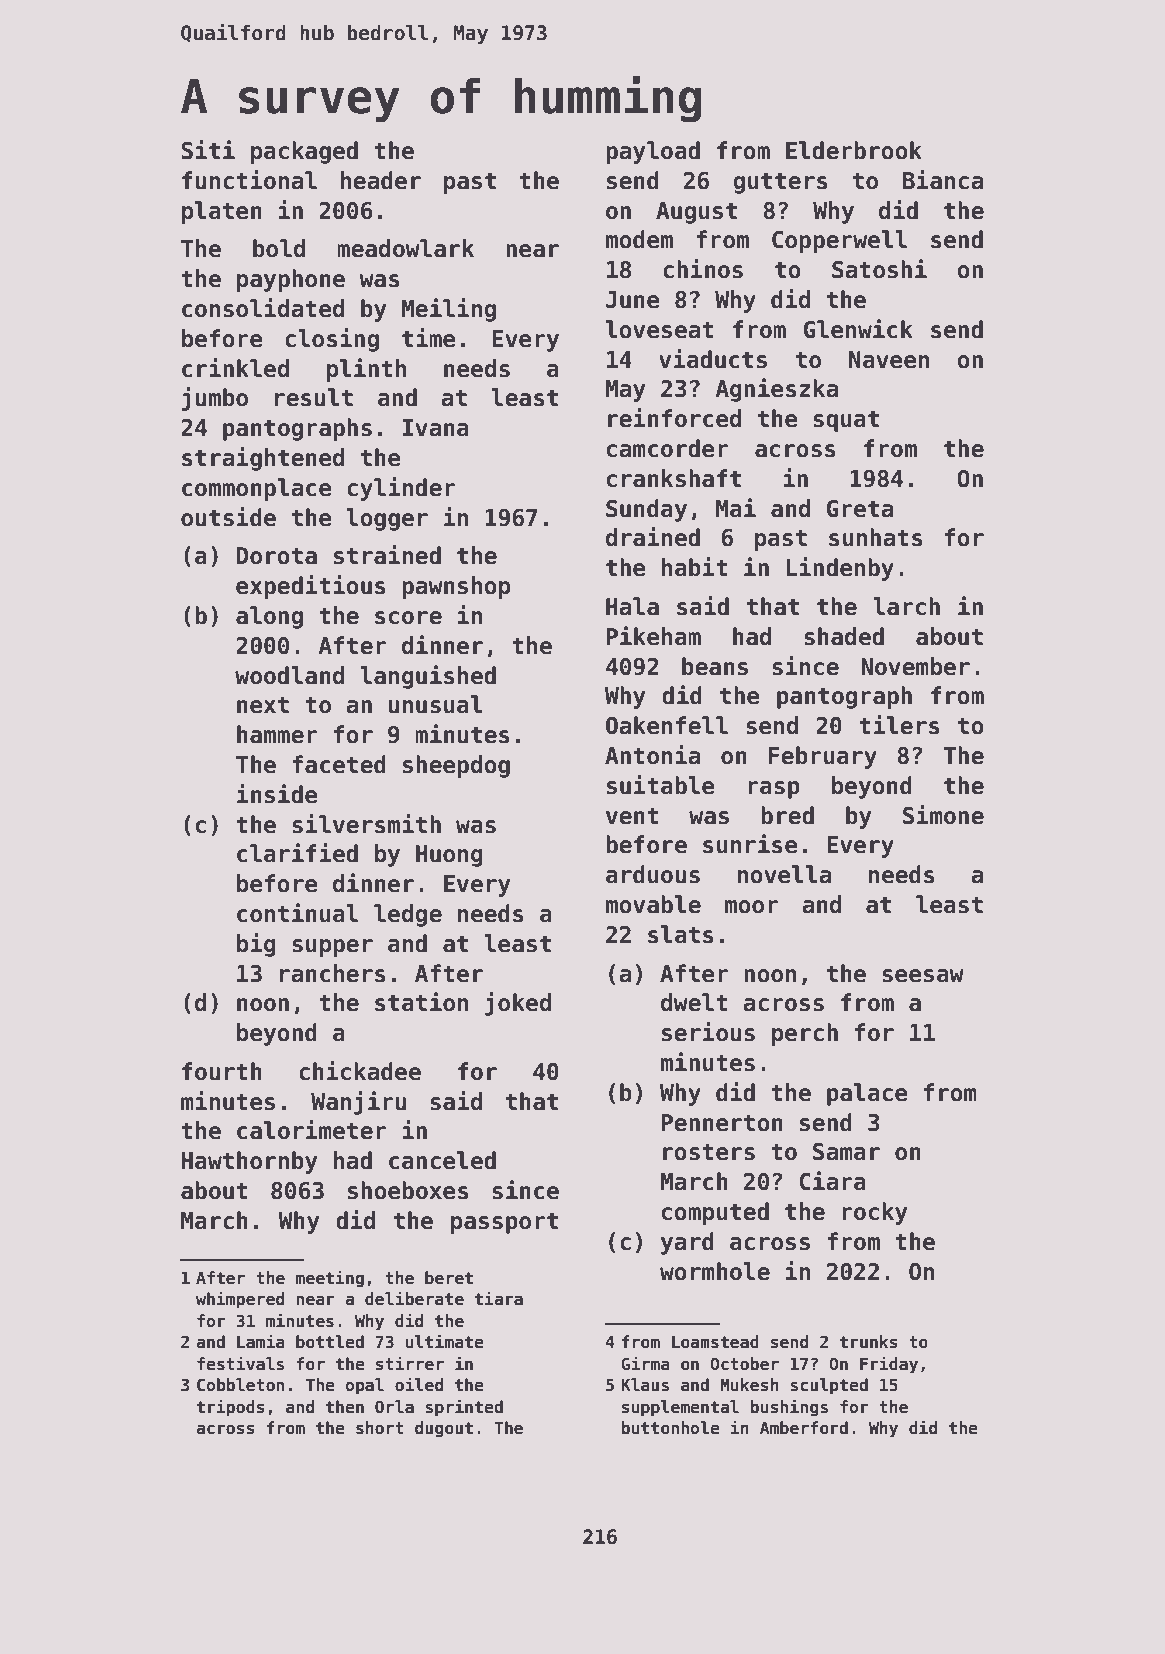 The width and height of the page is (1165, 1654). What do you see at coordinates (345, 1407) in the page?
I see `then` at bounding box center [345, 1407].
